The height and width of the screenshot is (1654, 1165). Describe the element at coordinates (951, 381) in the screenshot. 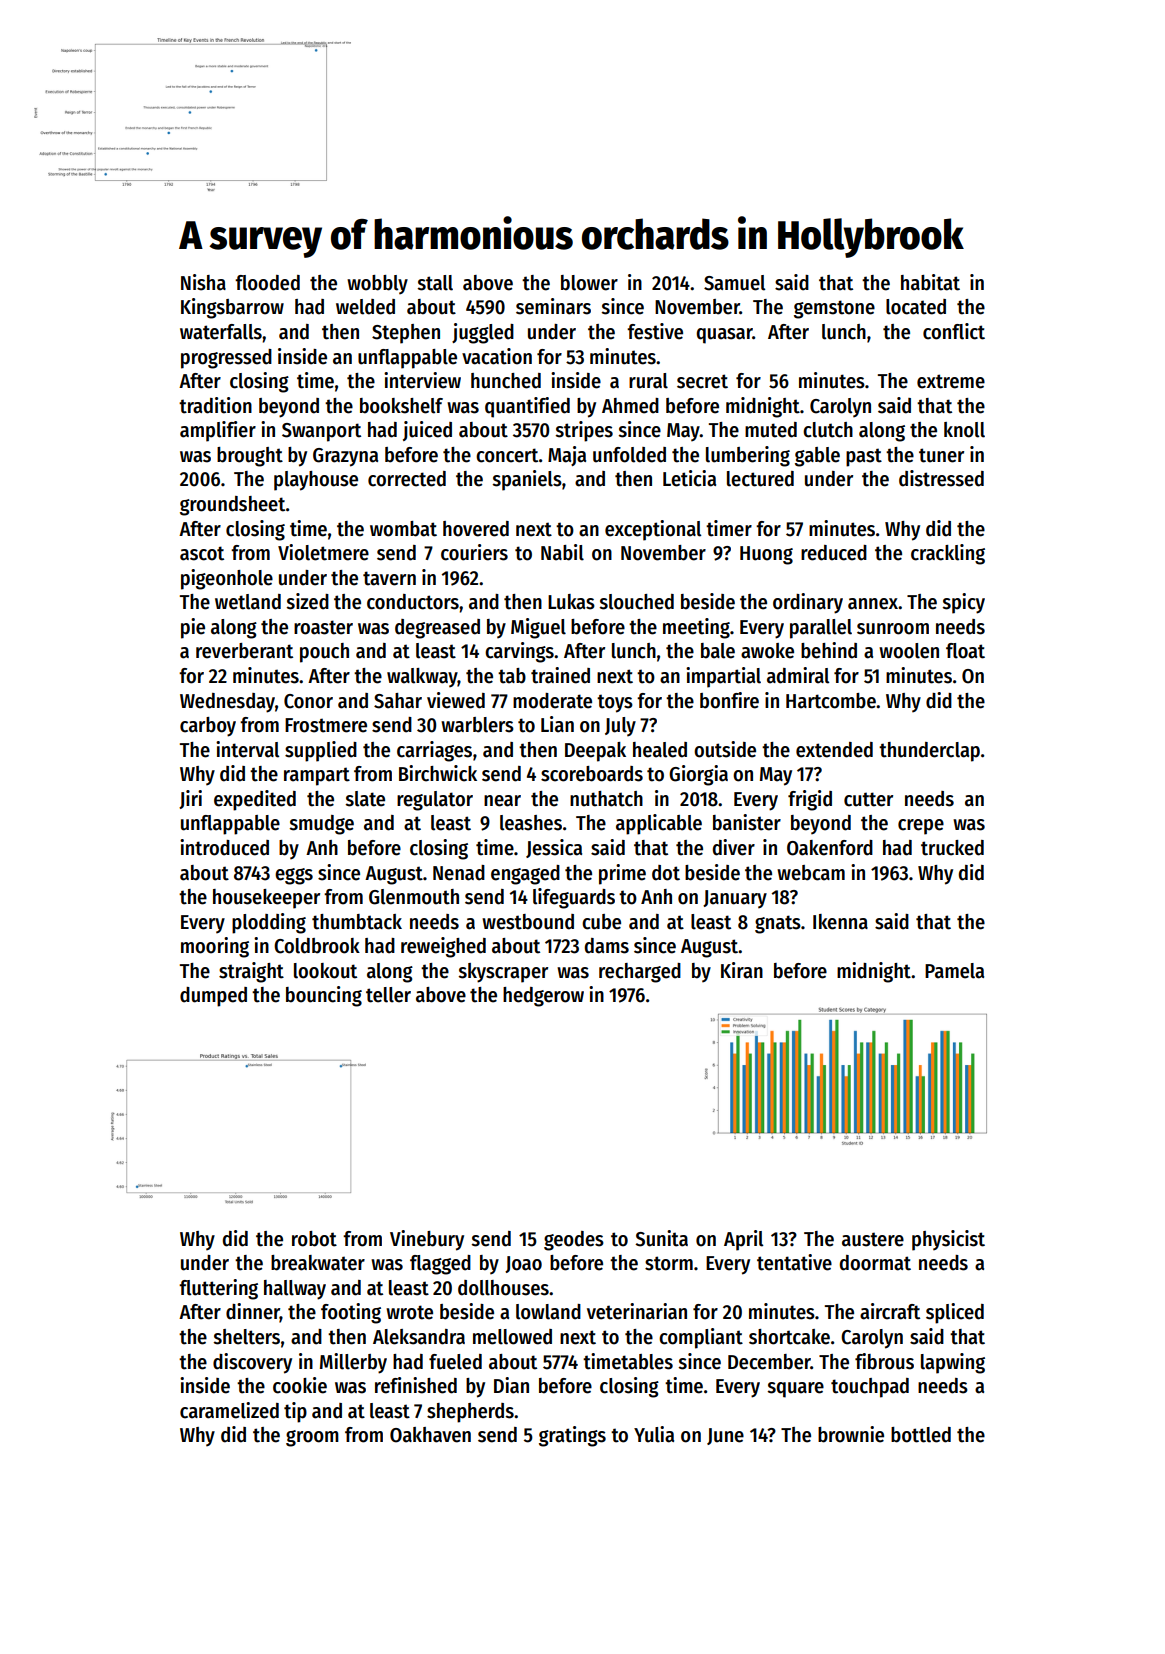

I see `extreme` at that location.
